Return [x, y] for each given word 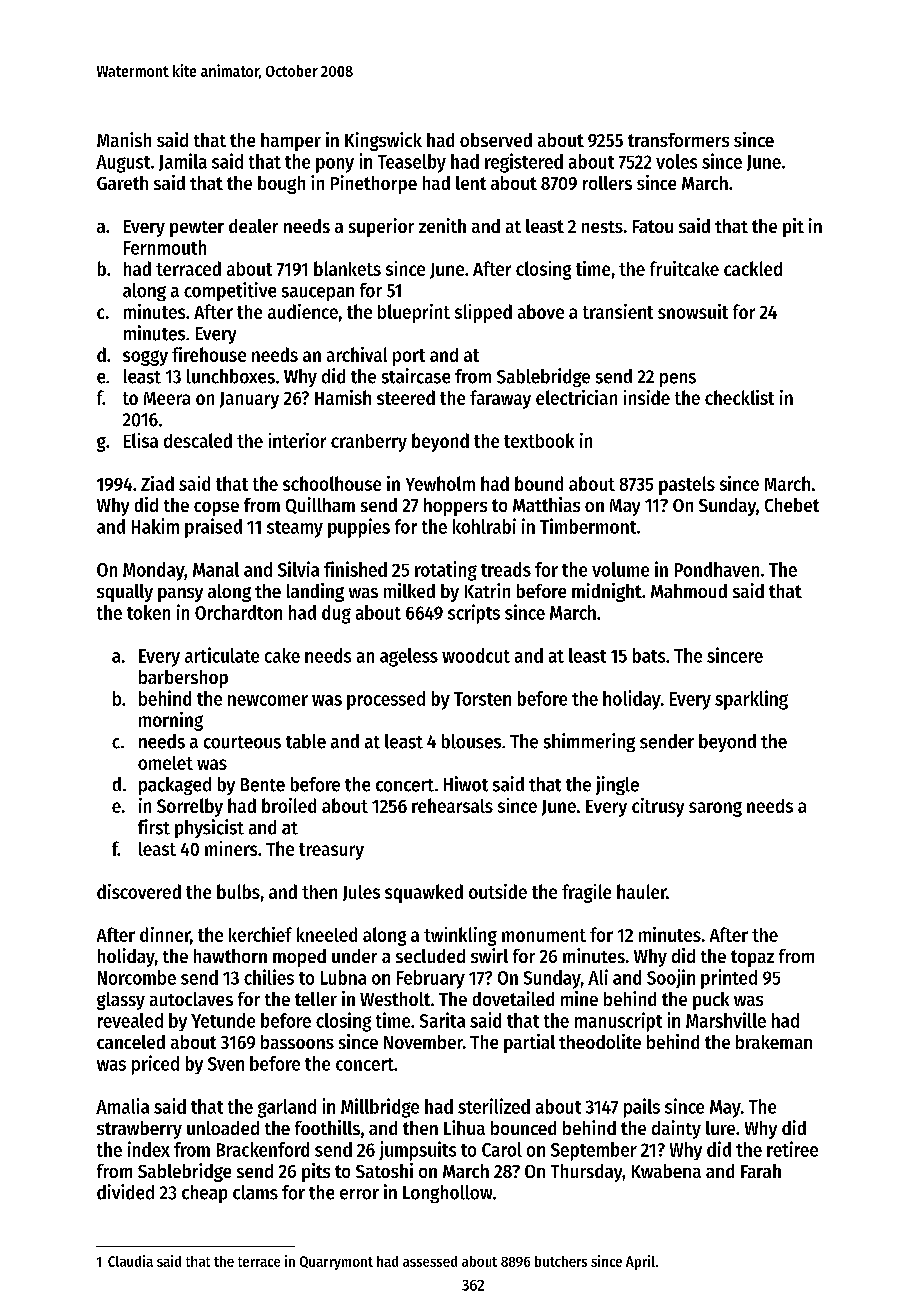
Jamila [183, 162]
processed [386, 700]
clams [255, 1192]
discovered [139, 891]
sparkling [751, 700]
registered [524, 163]
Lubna [343, 977]
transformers [678, 140]
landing [315, 592]
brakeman [774, 1042]
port [409, 357]
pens [678, 380]
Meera [167, 398]
